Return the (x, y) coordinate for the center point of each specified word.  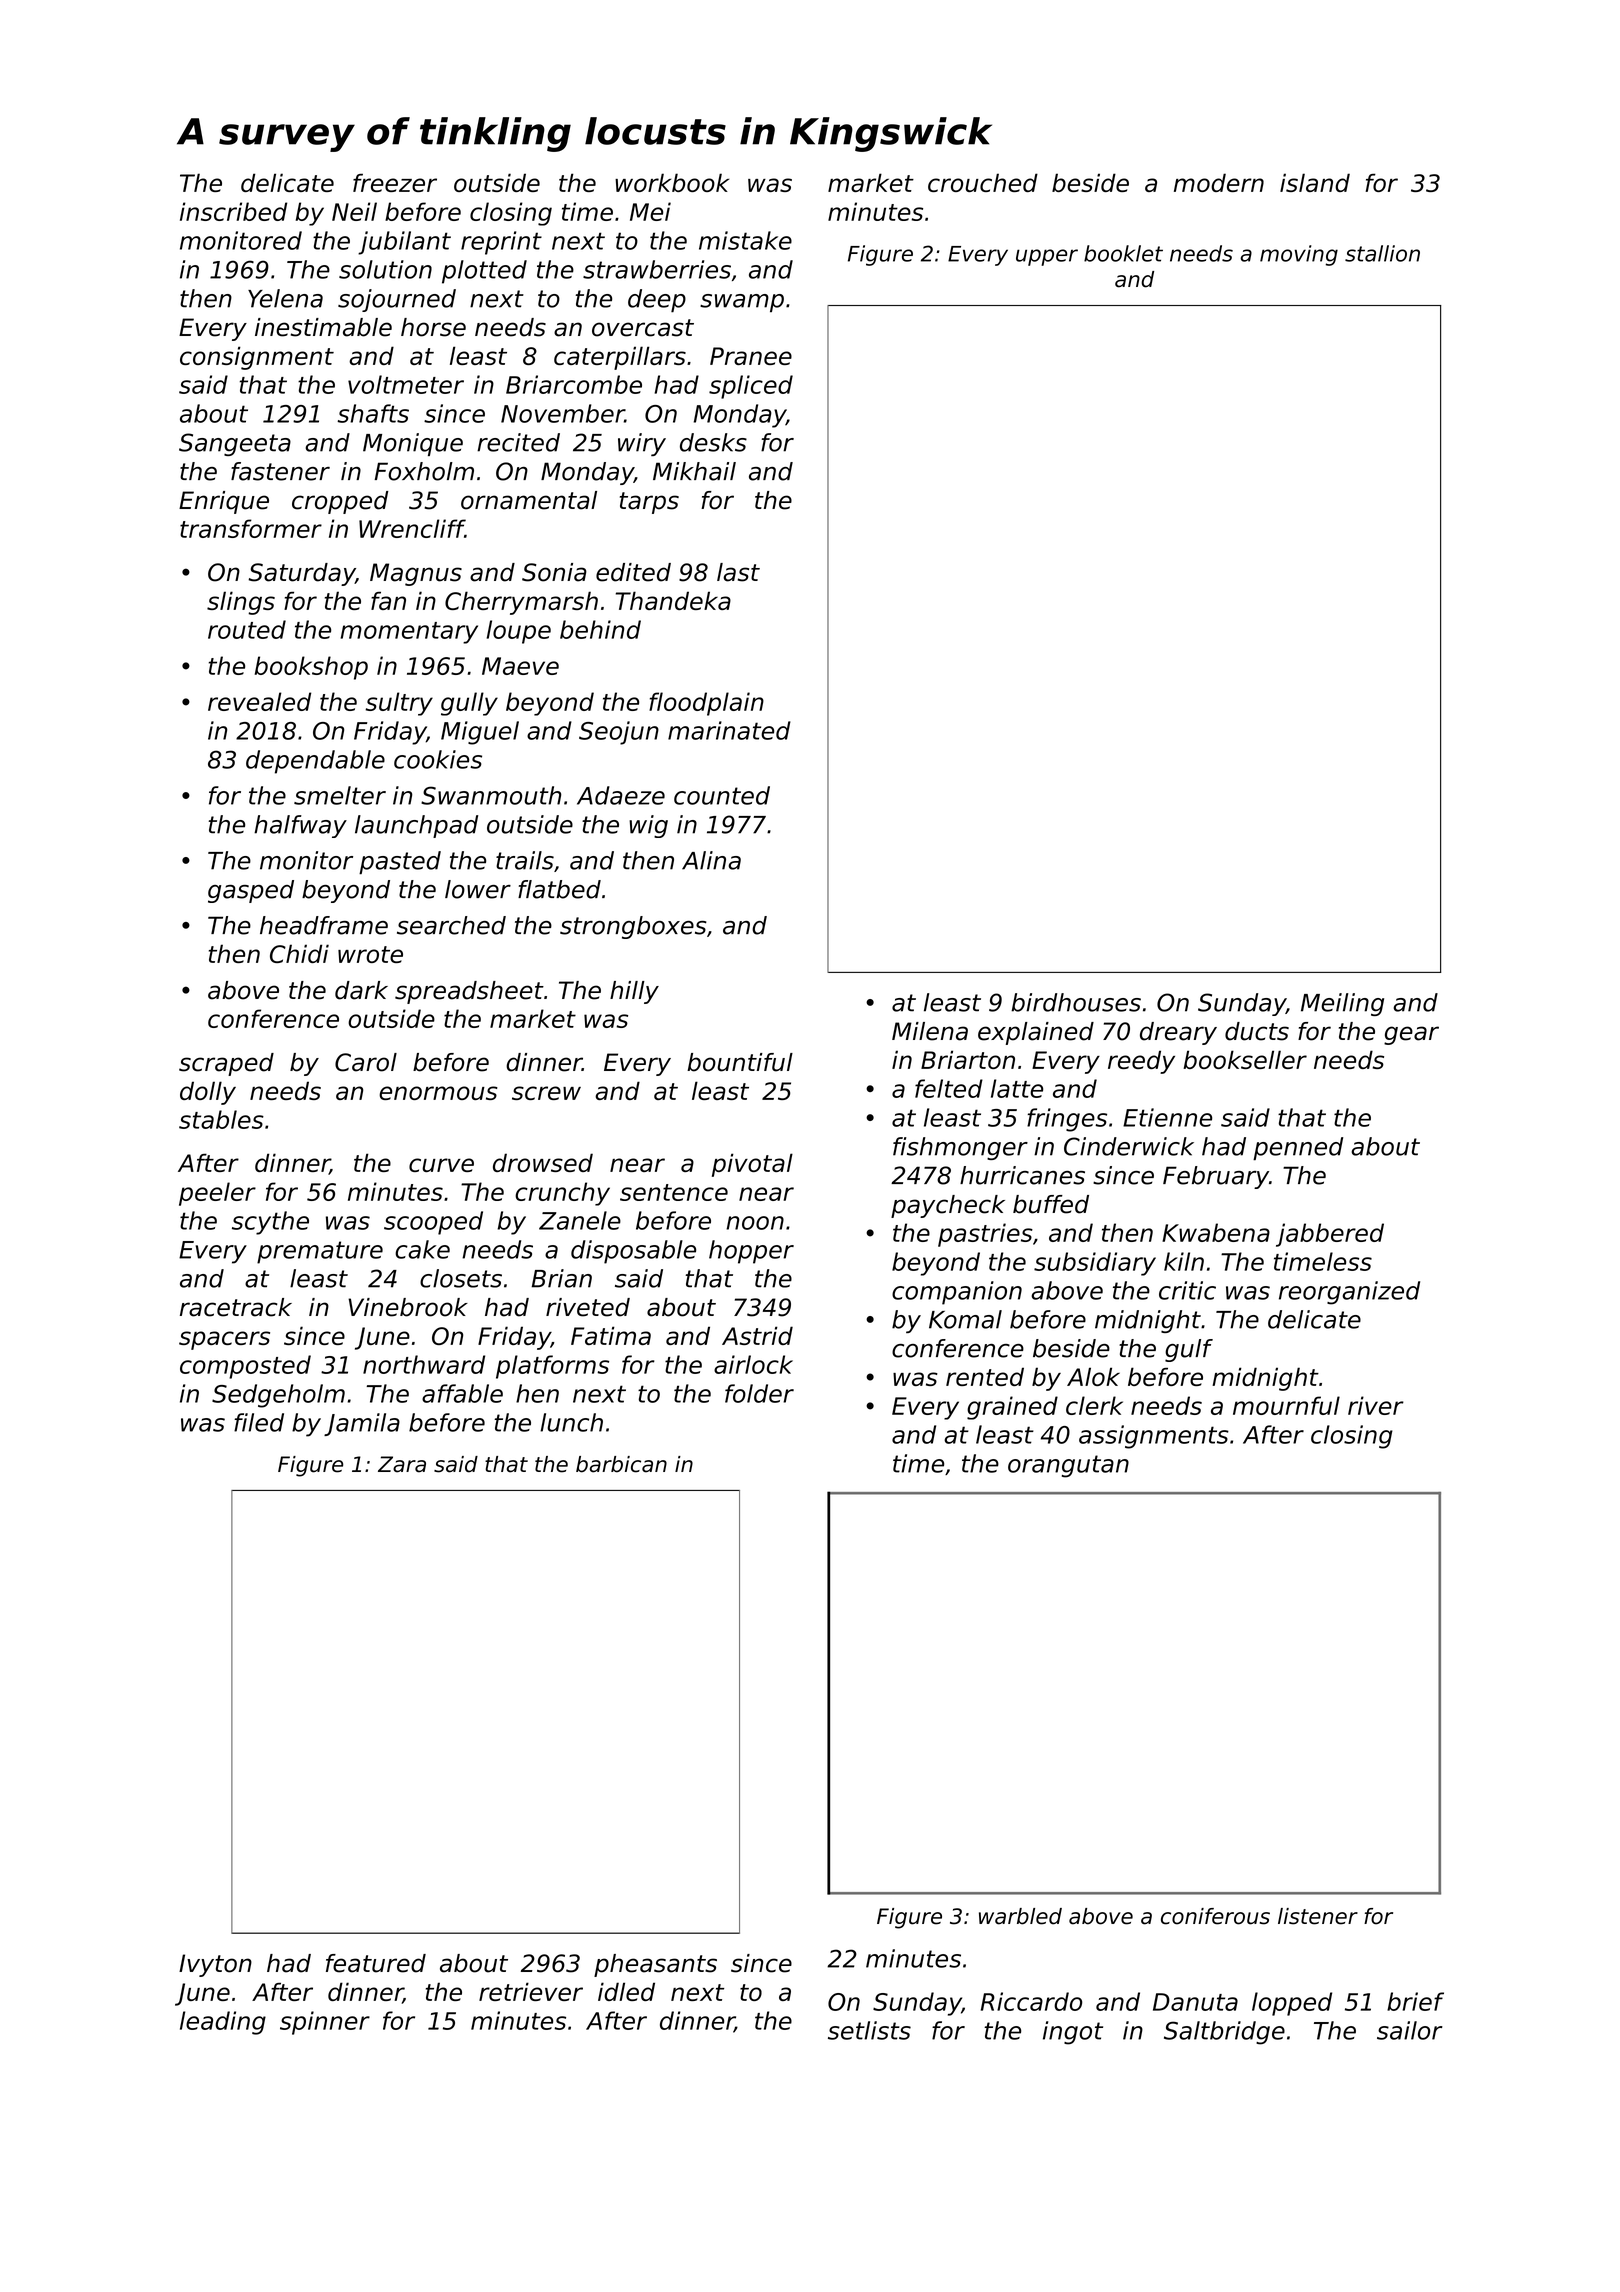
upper (1047, 257)
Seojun (619, 733)
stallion (1382, 253)
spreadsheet (469, 992)
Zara (402, 1464)
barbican (621, 1464)
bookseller (1245, 1059)
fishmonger (960, 1148)
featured (376, 1963)
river (1376, 1405)
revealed (259, 701)
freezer (395, 183)
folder (759, 1393)
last (738, 572)
